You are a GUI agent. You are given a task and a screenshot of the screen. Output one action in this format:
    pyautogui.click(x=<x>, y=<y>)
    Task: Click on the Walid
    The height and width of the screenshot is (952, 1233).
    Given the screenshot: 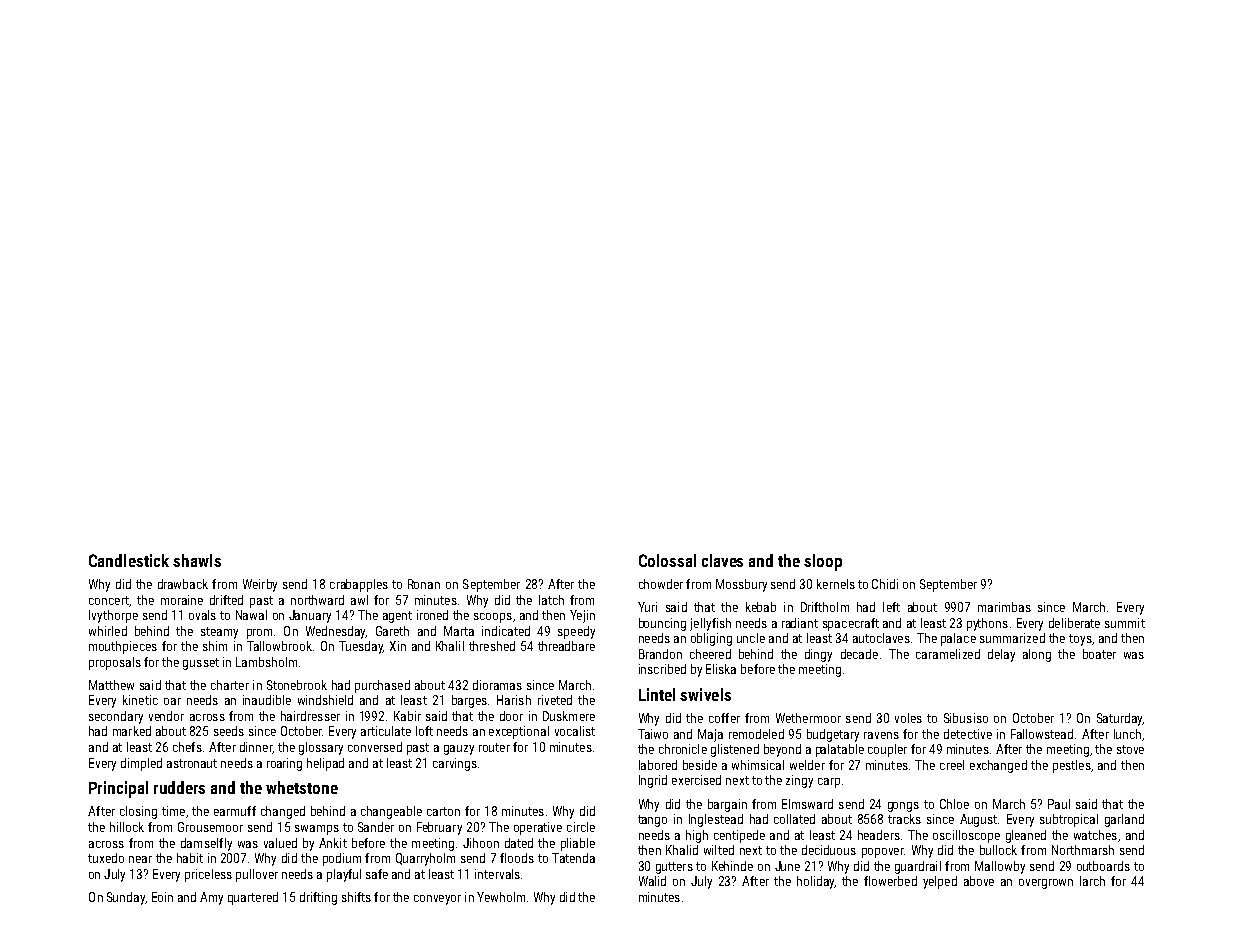 What is the action you would take?
    pyautogui.click(x=652, y=881)
